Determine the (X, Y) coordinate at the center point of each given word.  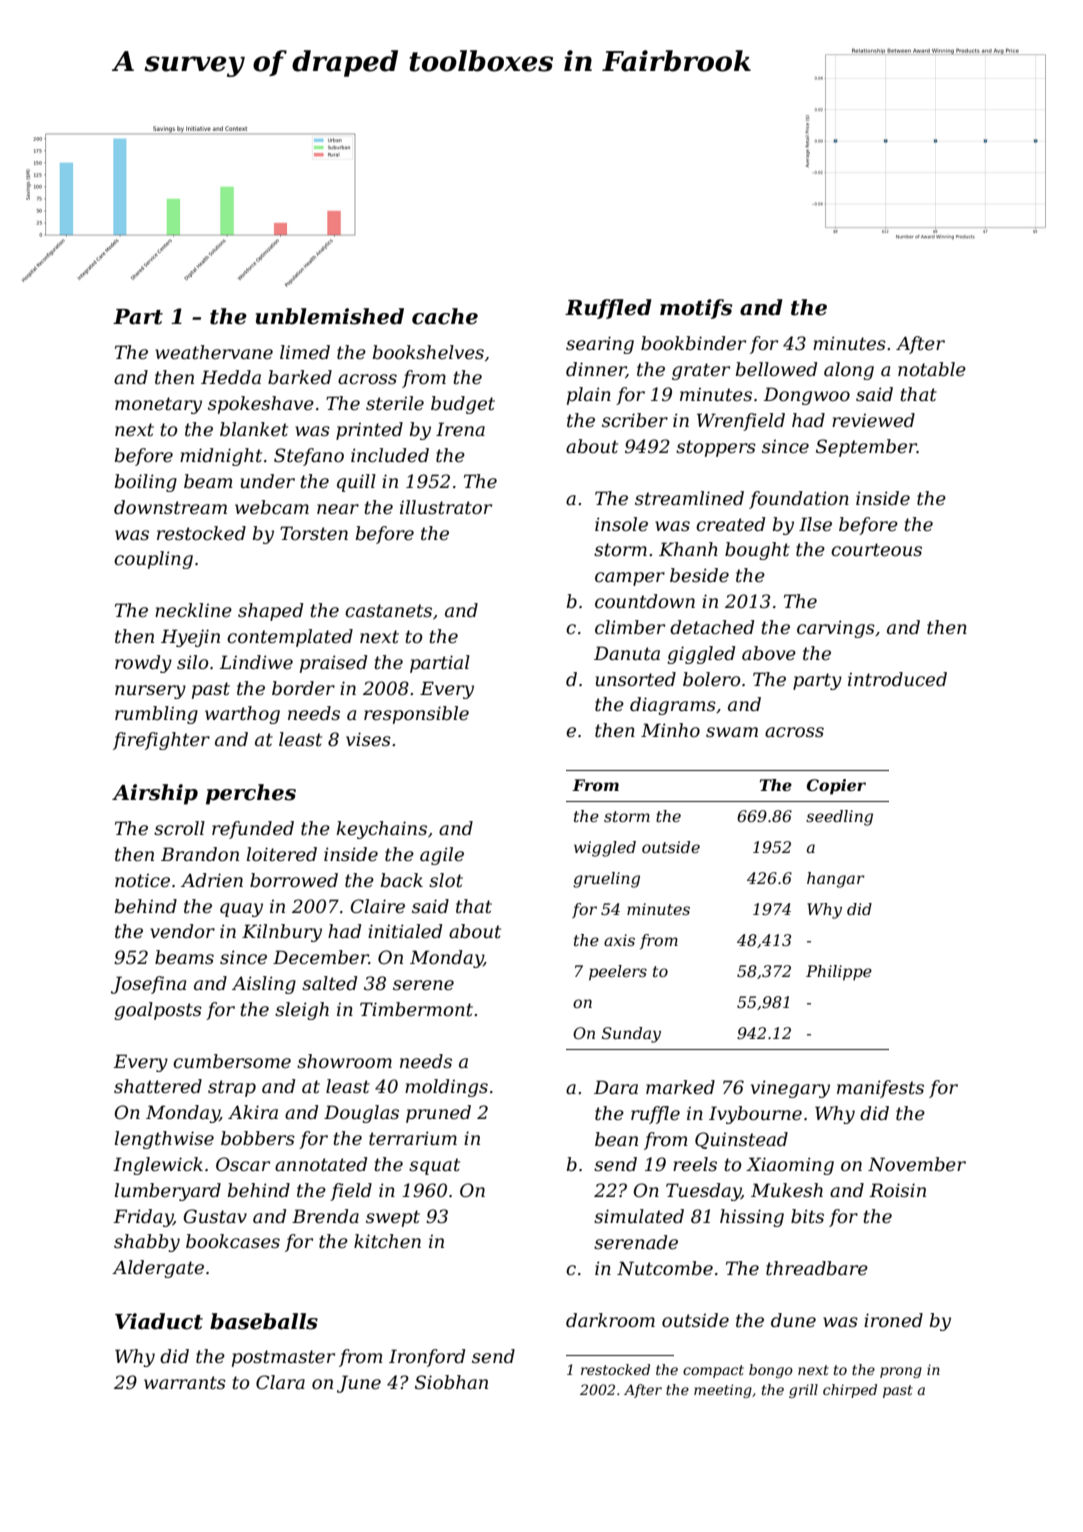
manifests (880, 1089)
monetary (158, 405)
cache (445, 316)
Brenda (325, 1216)
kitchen (387, 1241)
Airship (155, 794)
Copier (836, 787)
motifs (696, 309)
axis (619, 940)
